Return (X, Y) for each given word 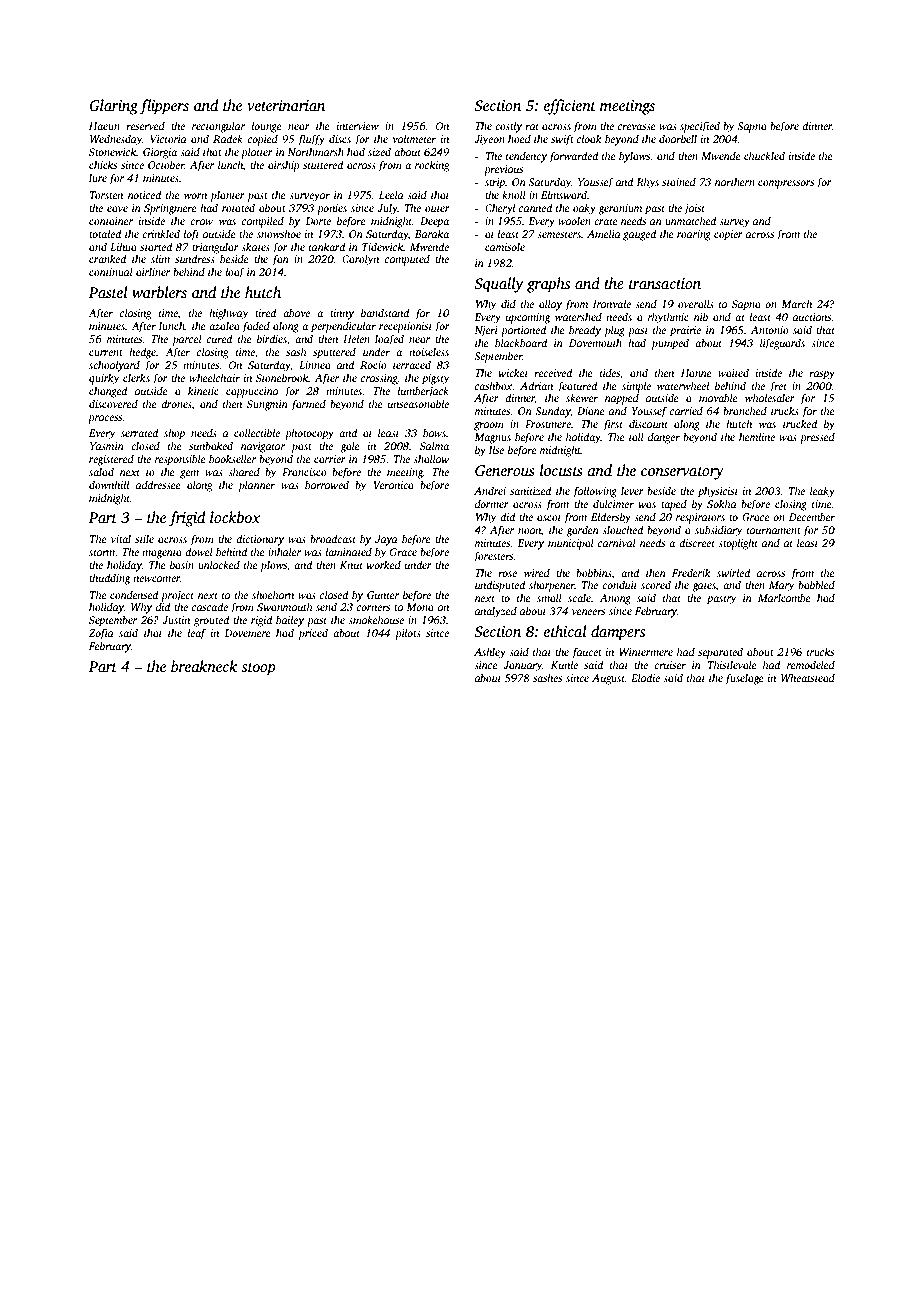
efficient (570, 107)
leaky (822, 492)
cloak (589, 138)
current (106, 352)
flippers (164, 107)
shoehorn (273, 594)
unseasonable (418, 403)
